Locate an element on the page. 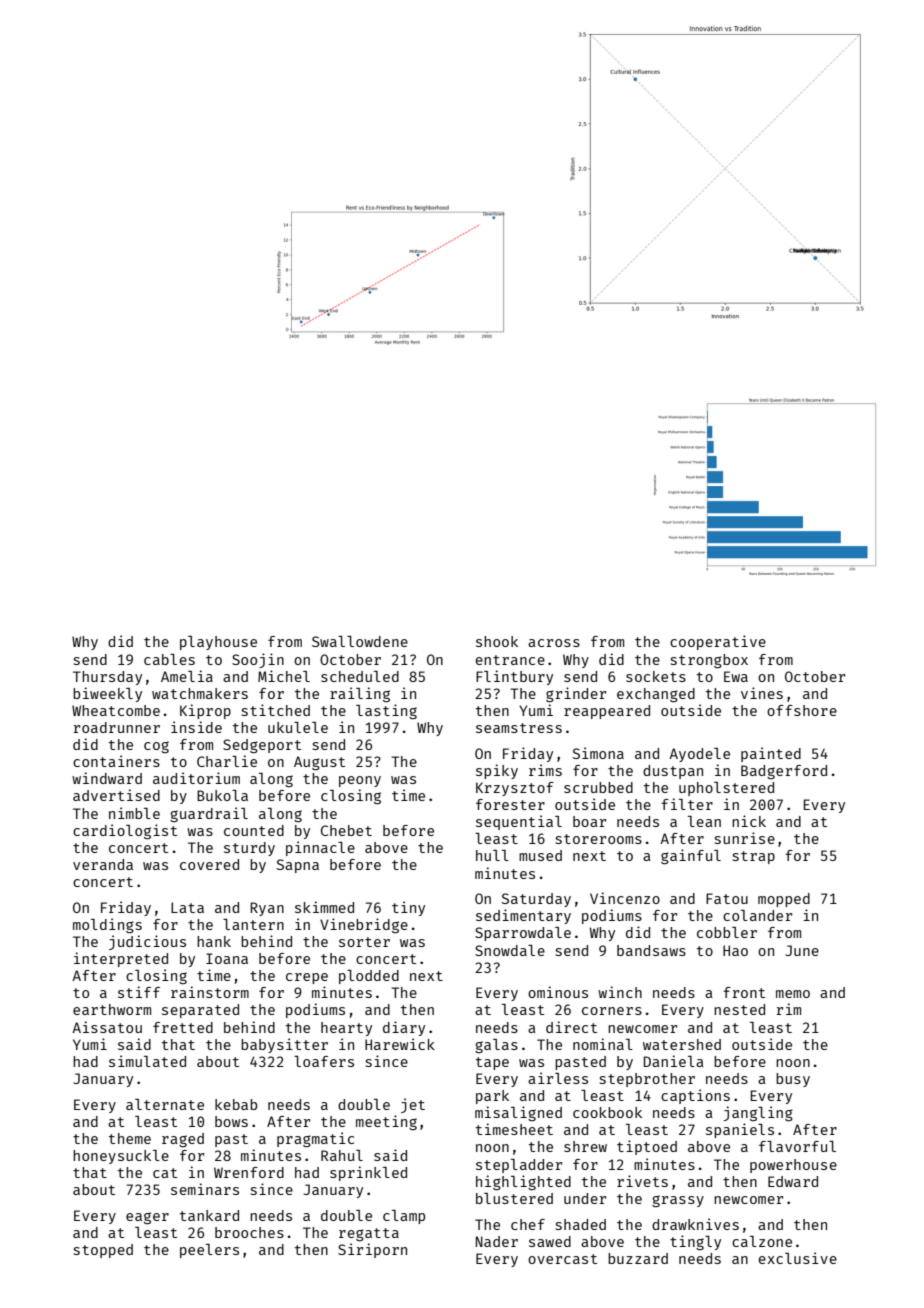 This image has height=1308, width=924. loafers is located at coordinates (324, 1061).
